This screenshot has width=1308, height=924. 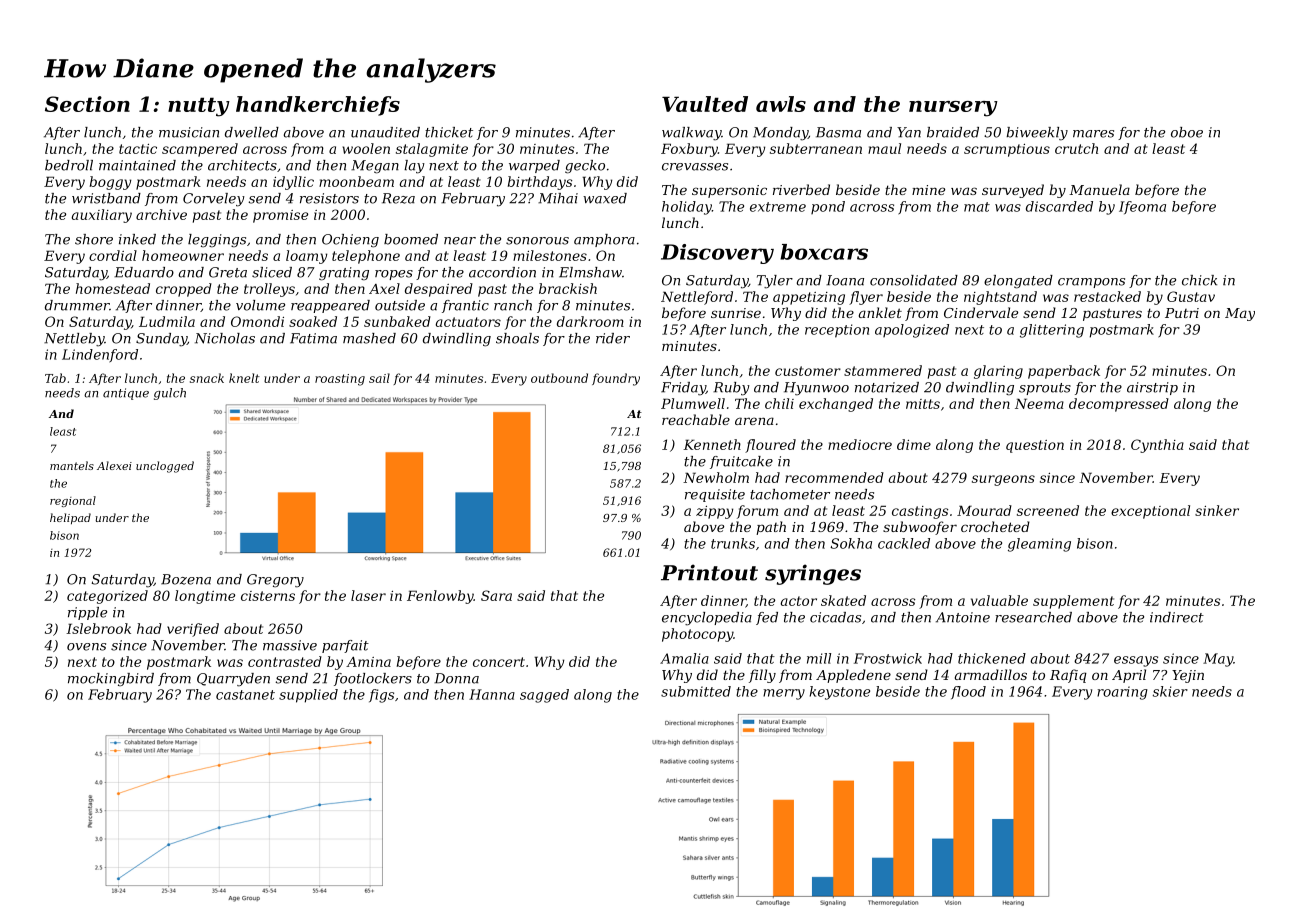 I want to click on Neema, so click(x=1039, y=403).
